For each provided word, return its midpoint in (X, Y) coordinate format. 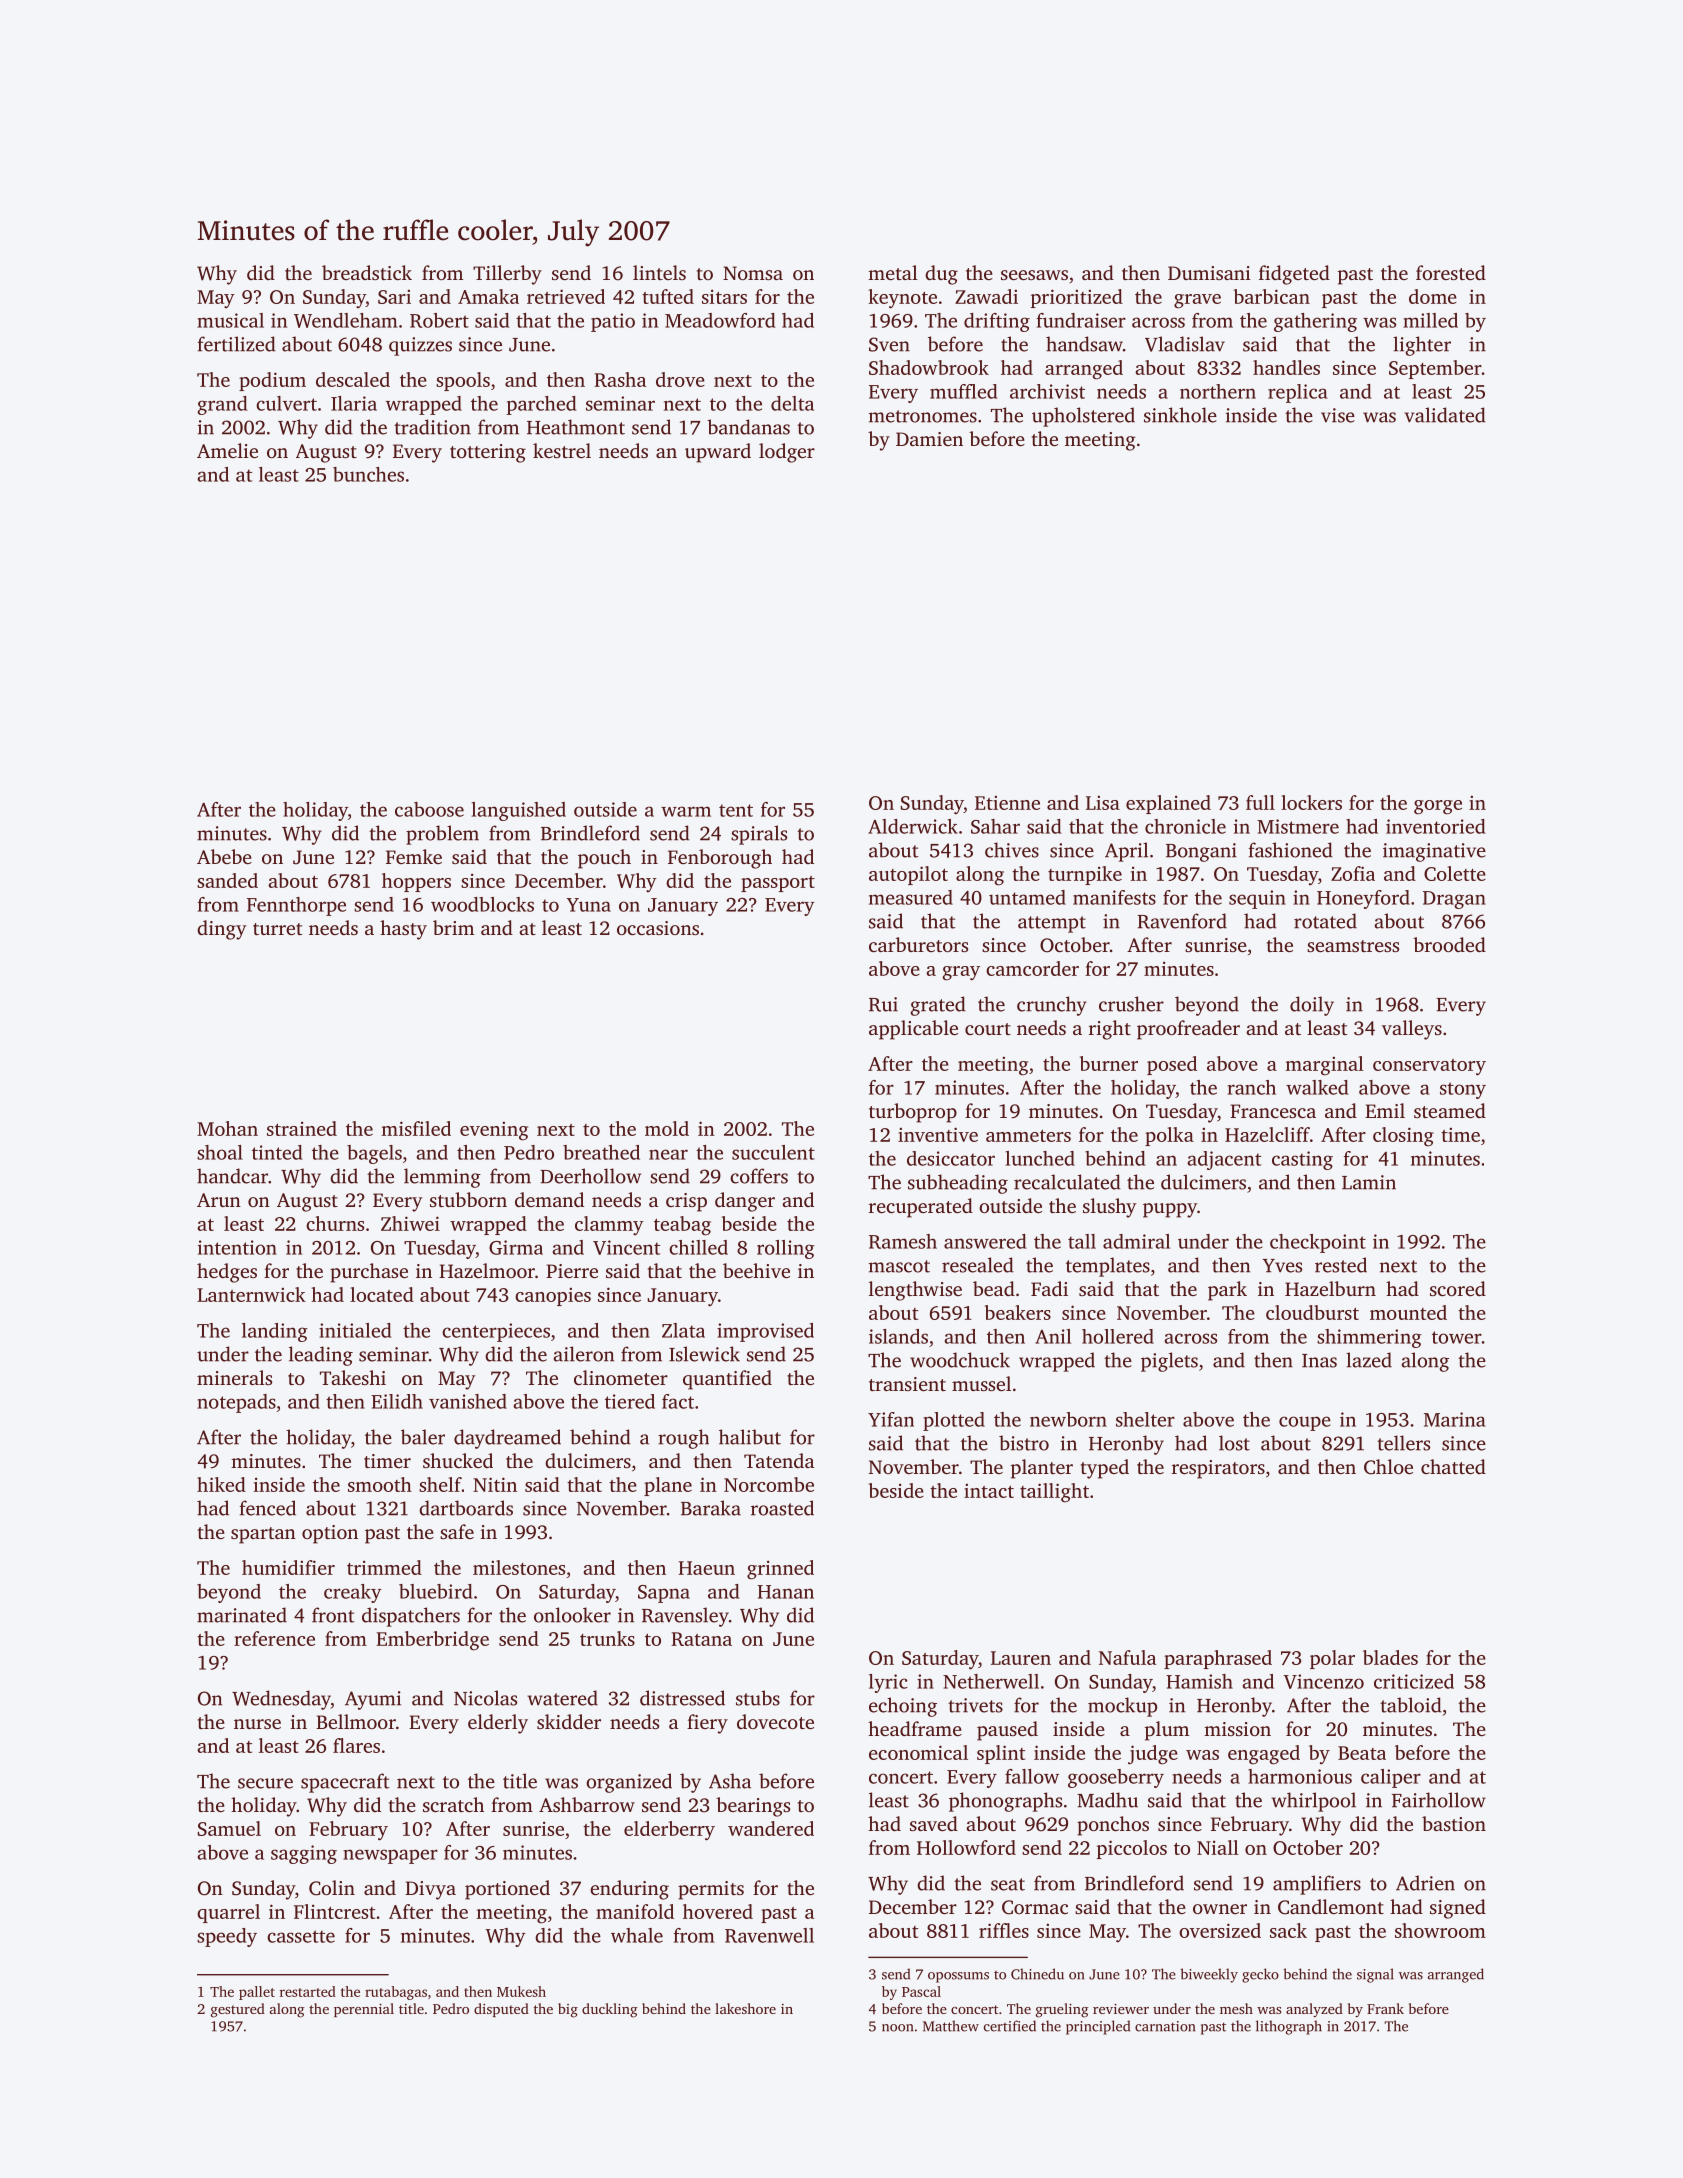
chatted (1453, 1466)
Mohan (227, 1128)
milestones (519, 1567)
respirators (1218, 1469)
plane (668, 1486)
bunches (368, 474)
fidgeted (1294, 275)
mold (667, 1128)
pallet (257, 1993)
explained (1168, 804)
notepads (236, 1403)
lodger (787, 453)
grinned (780, 1570)
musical (230, 320)
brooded (1449, 944)
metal (893, 272)
